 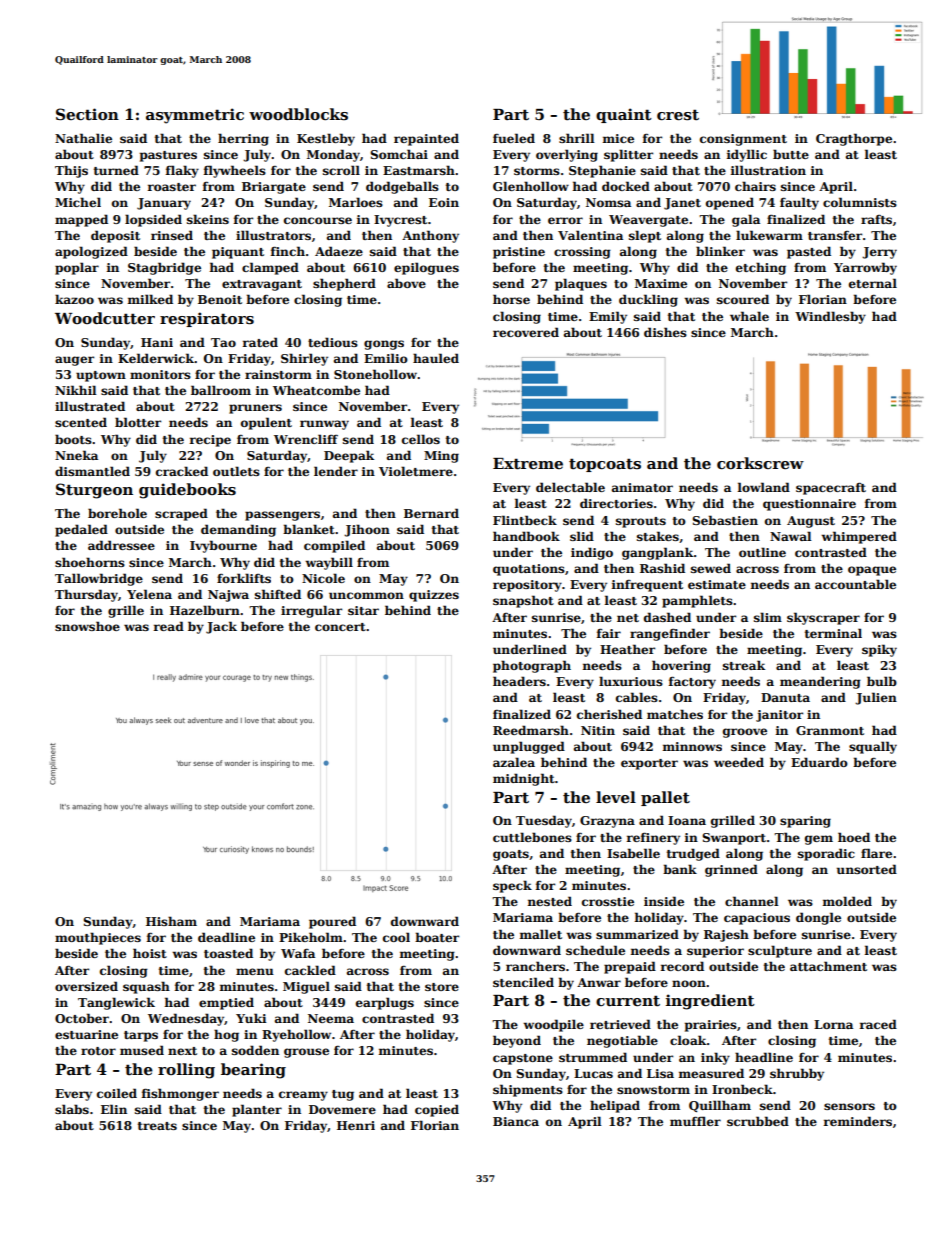 I want to click on superior, so click(x=715, y=952).
